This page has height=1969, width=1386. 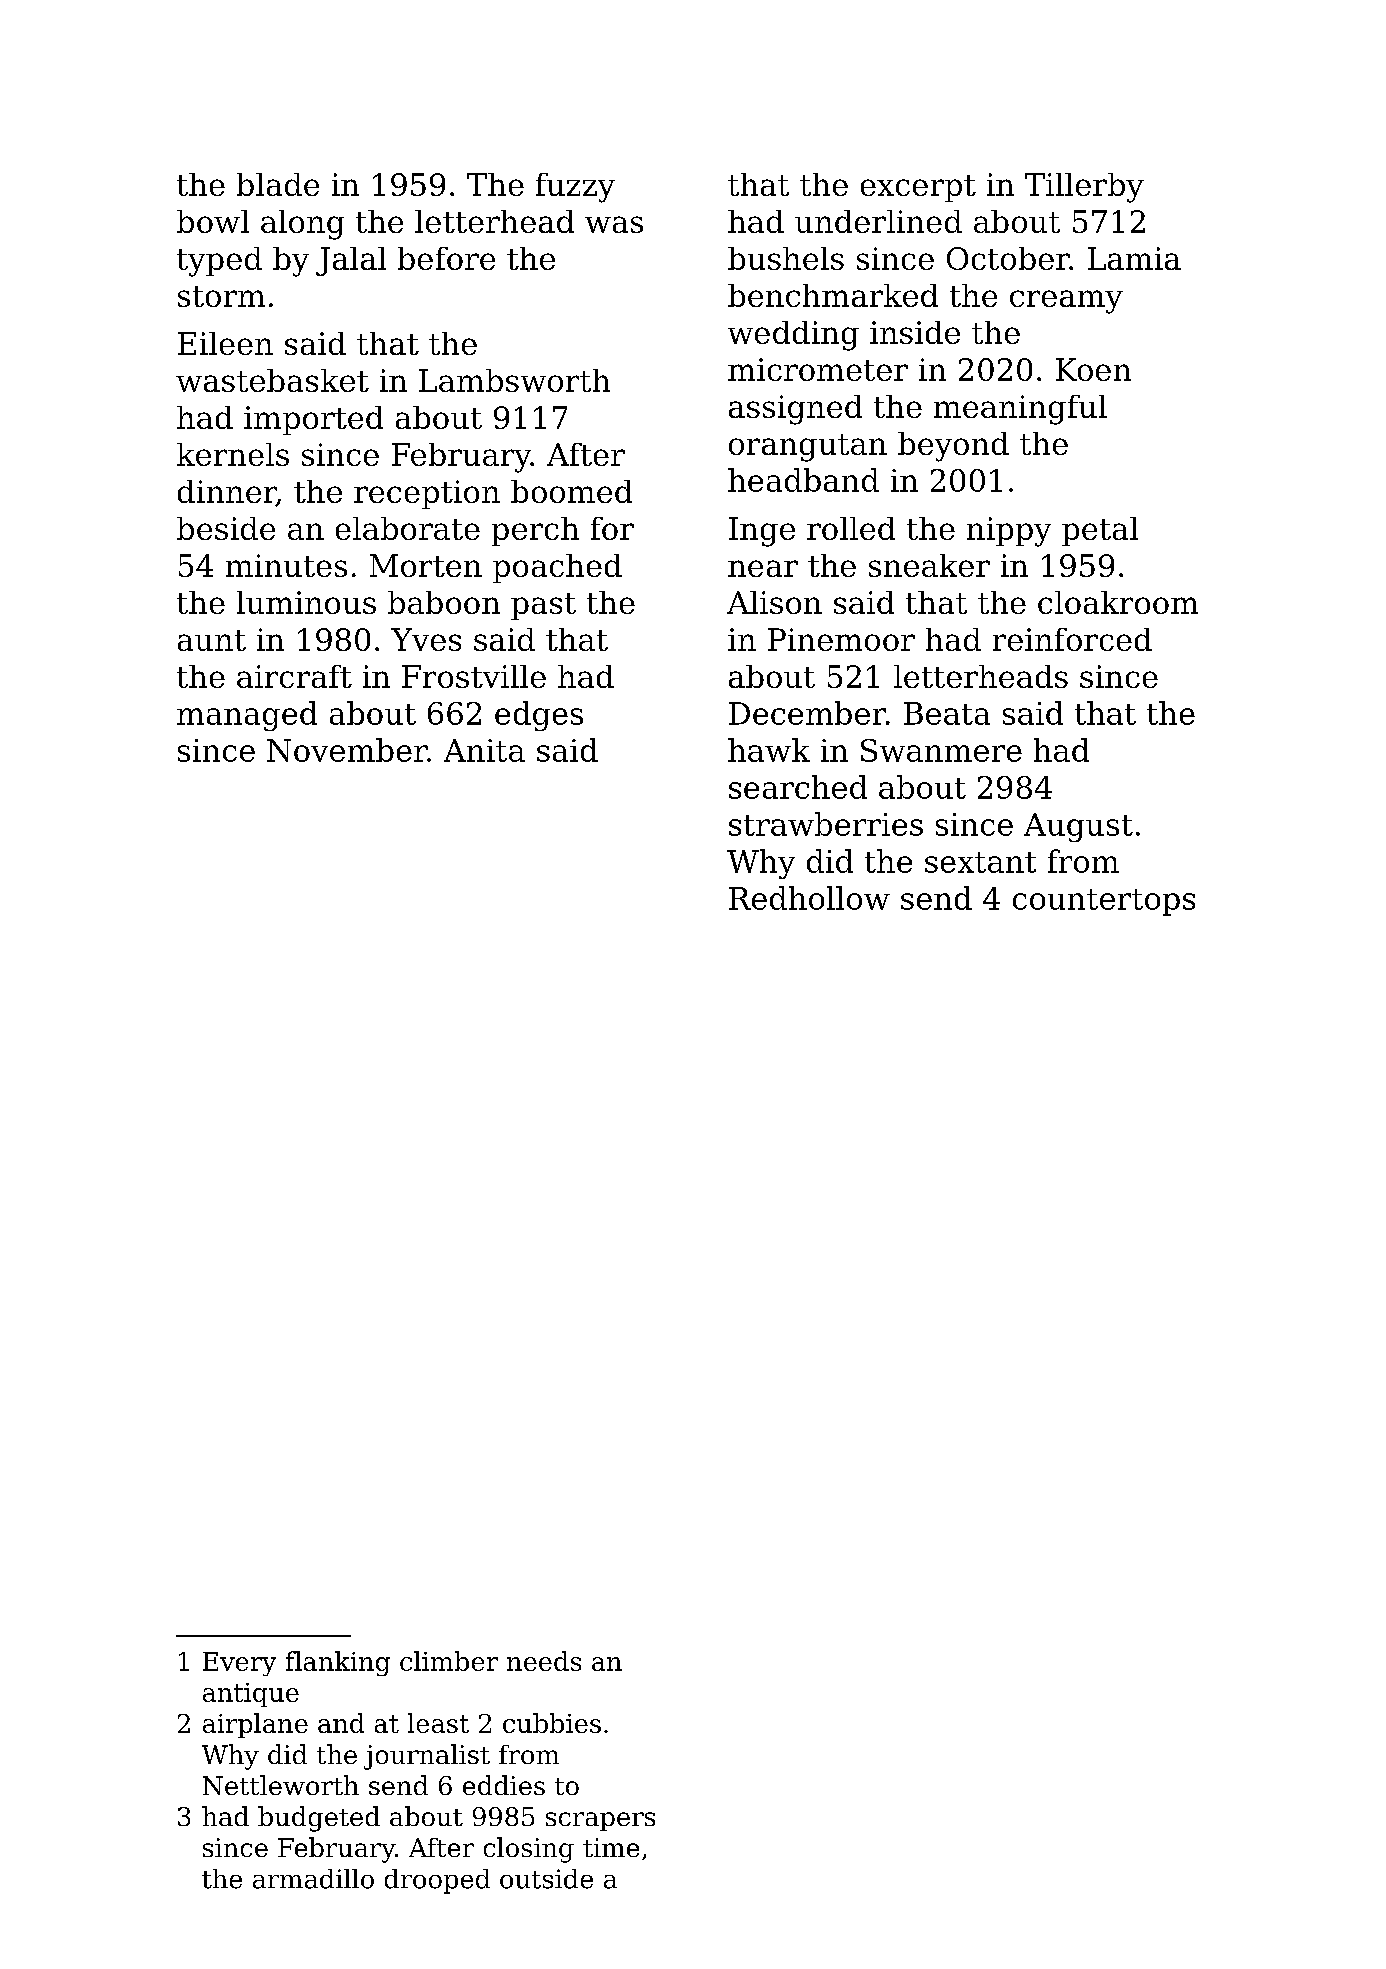 What do you see at coordinates (980, 862) in the page?
I see `sextant` at bounding box center [980, 862].
